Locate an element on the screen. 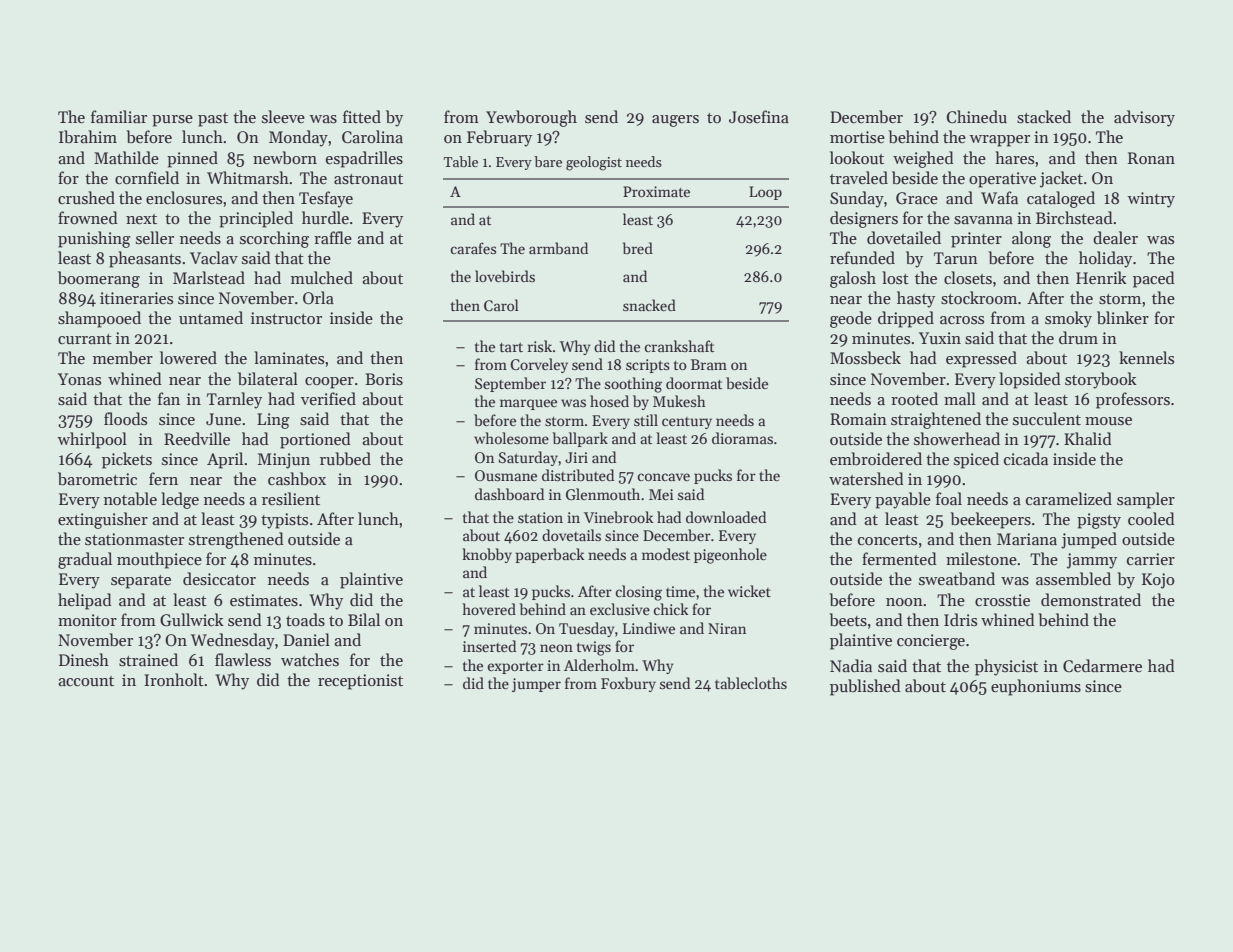 The height and width of the screenshot is (952, 1233). Sunday is located at coordinates (857, 199).
